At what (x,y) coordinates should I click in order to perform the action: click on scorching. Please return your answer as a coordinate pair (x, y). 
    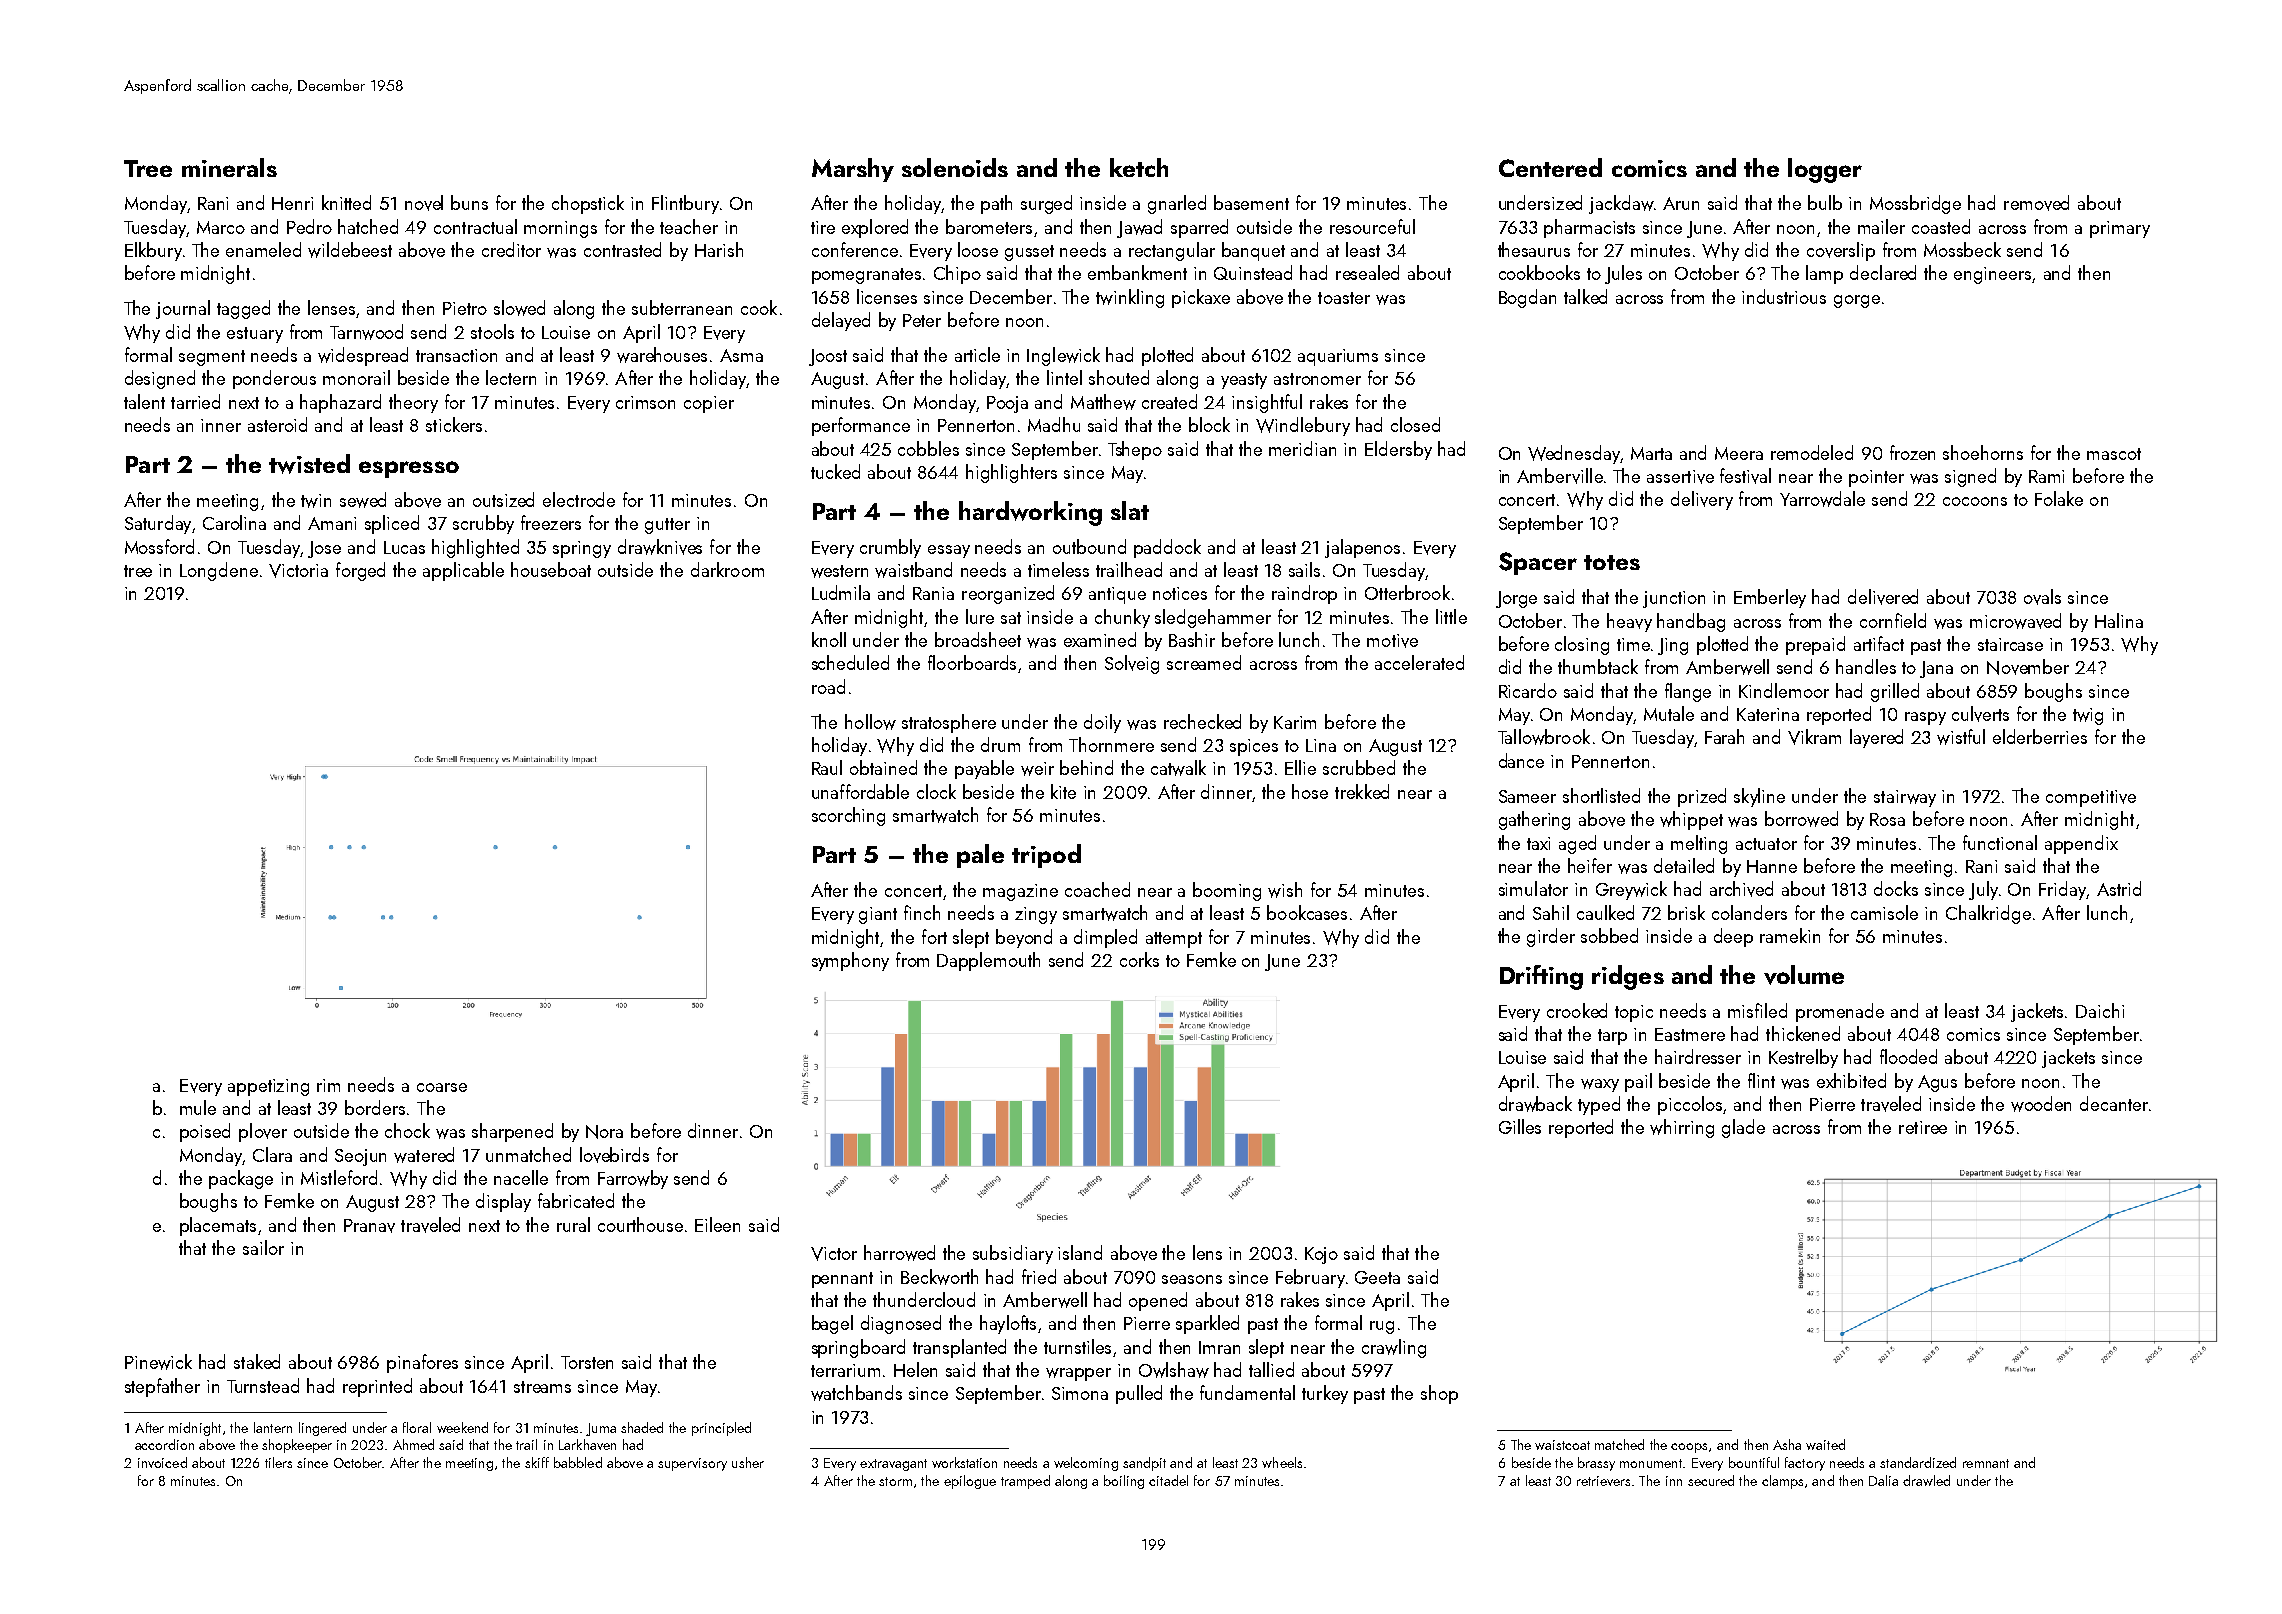
    Looking at the image, I should click on (848, 816).
